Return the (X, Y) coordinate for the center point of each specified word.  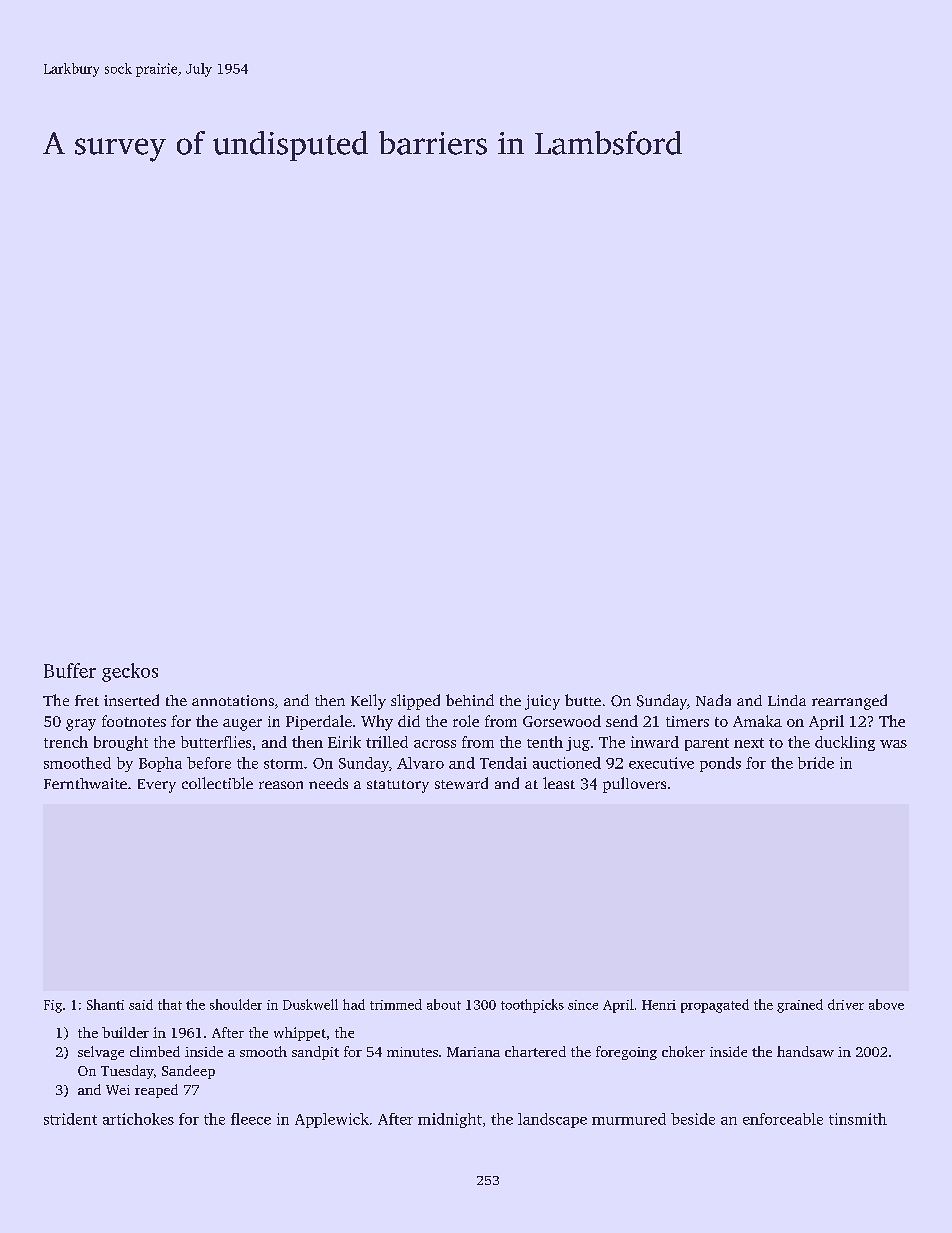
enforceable (783, 1119)
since (583, 1005)
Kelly (368, 702)
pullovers (634, 785)
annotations (233, 700)
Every (157, 786)
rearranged (849, 702)
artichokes (138, 1119)
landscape (552, 1120)
